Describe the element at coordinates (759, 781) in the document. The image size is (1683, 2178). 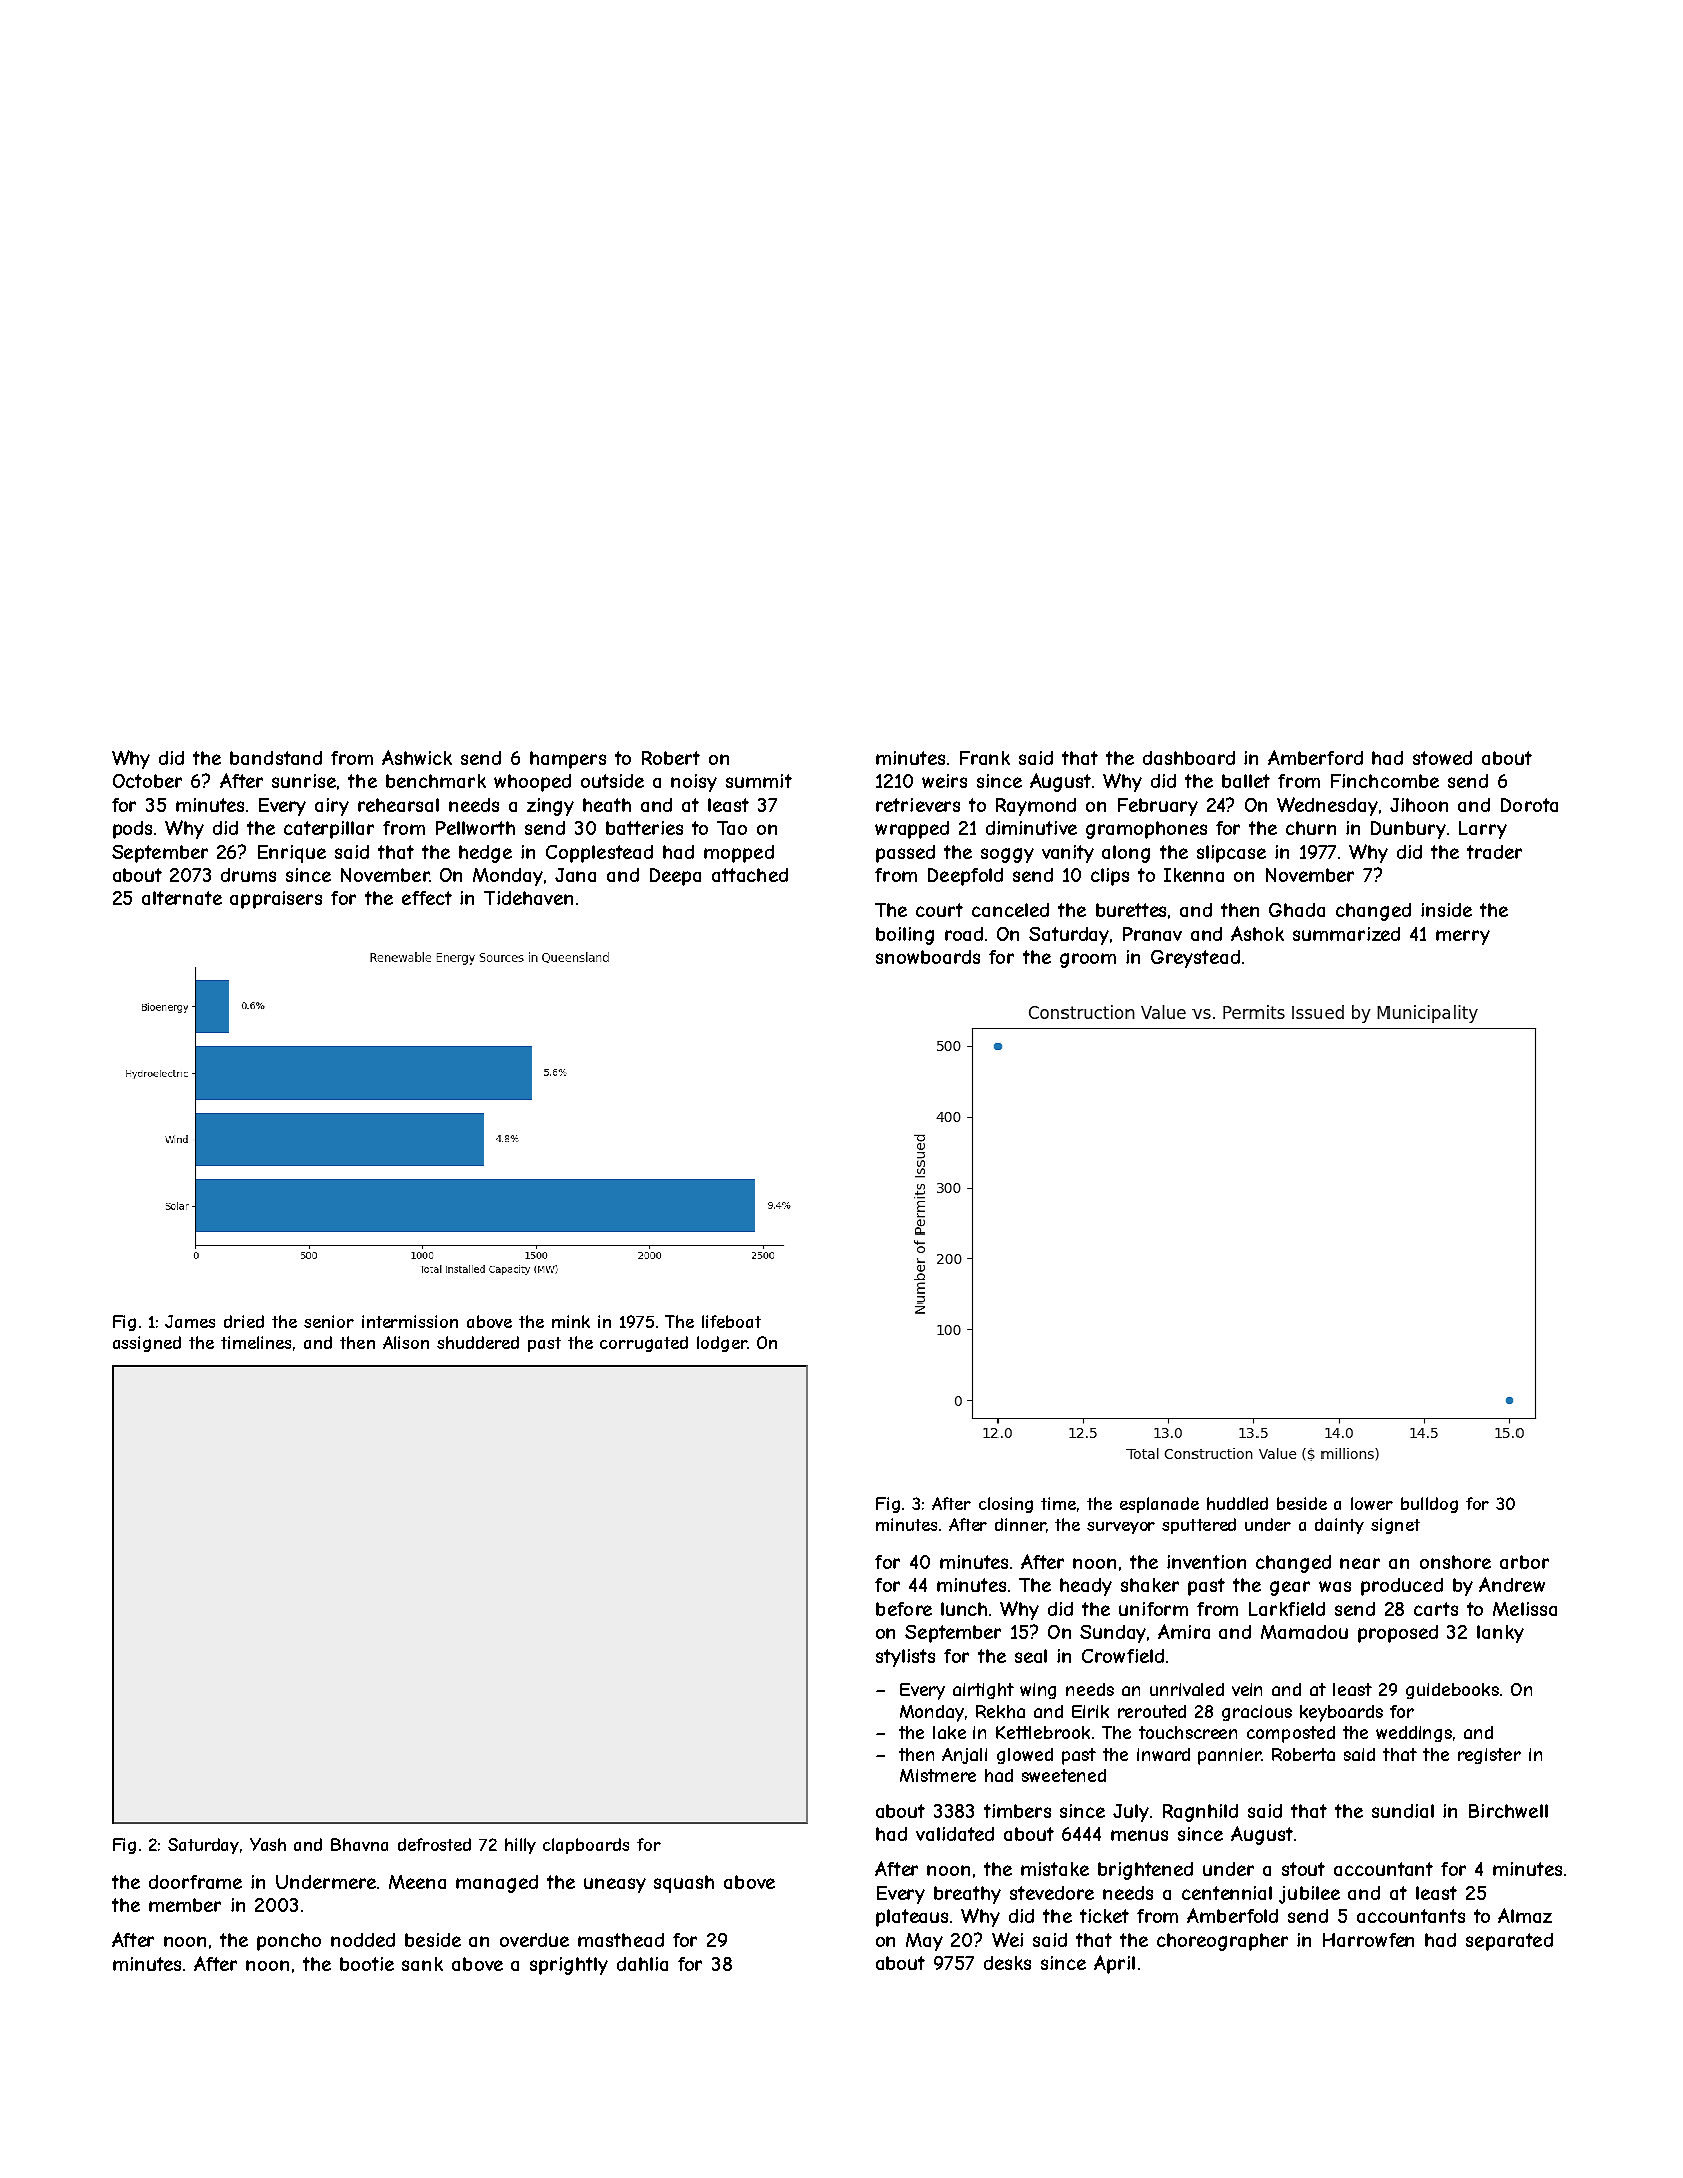
I see `summit` at that location.
